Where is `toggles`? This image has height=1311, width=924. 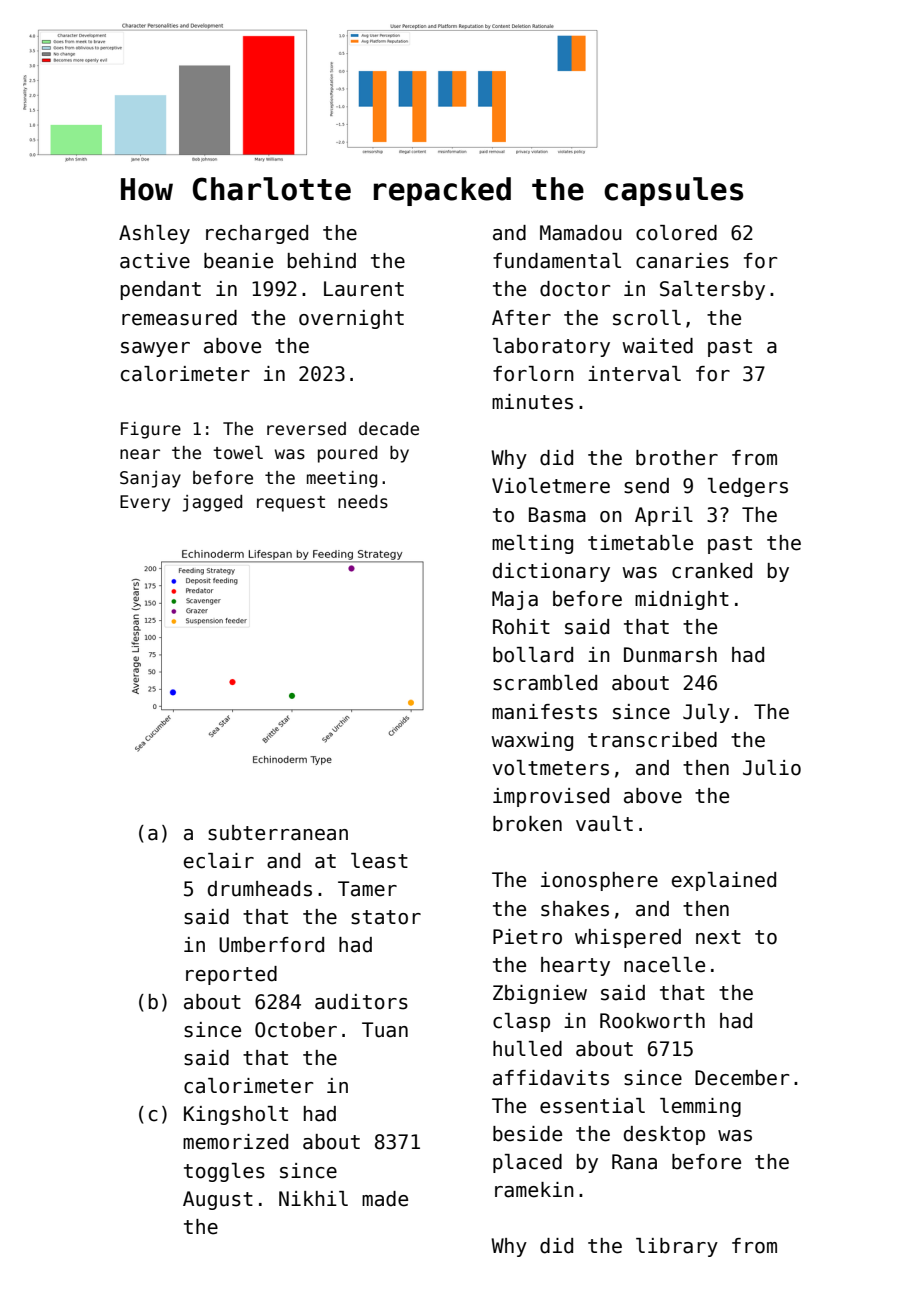 toggles is located at coordinates (224, 1172).
